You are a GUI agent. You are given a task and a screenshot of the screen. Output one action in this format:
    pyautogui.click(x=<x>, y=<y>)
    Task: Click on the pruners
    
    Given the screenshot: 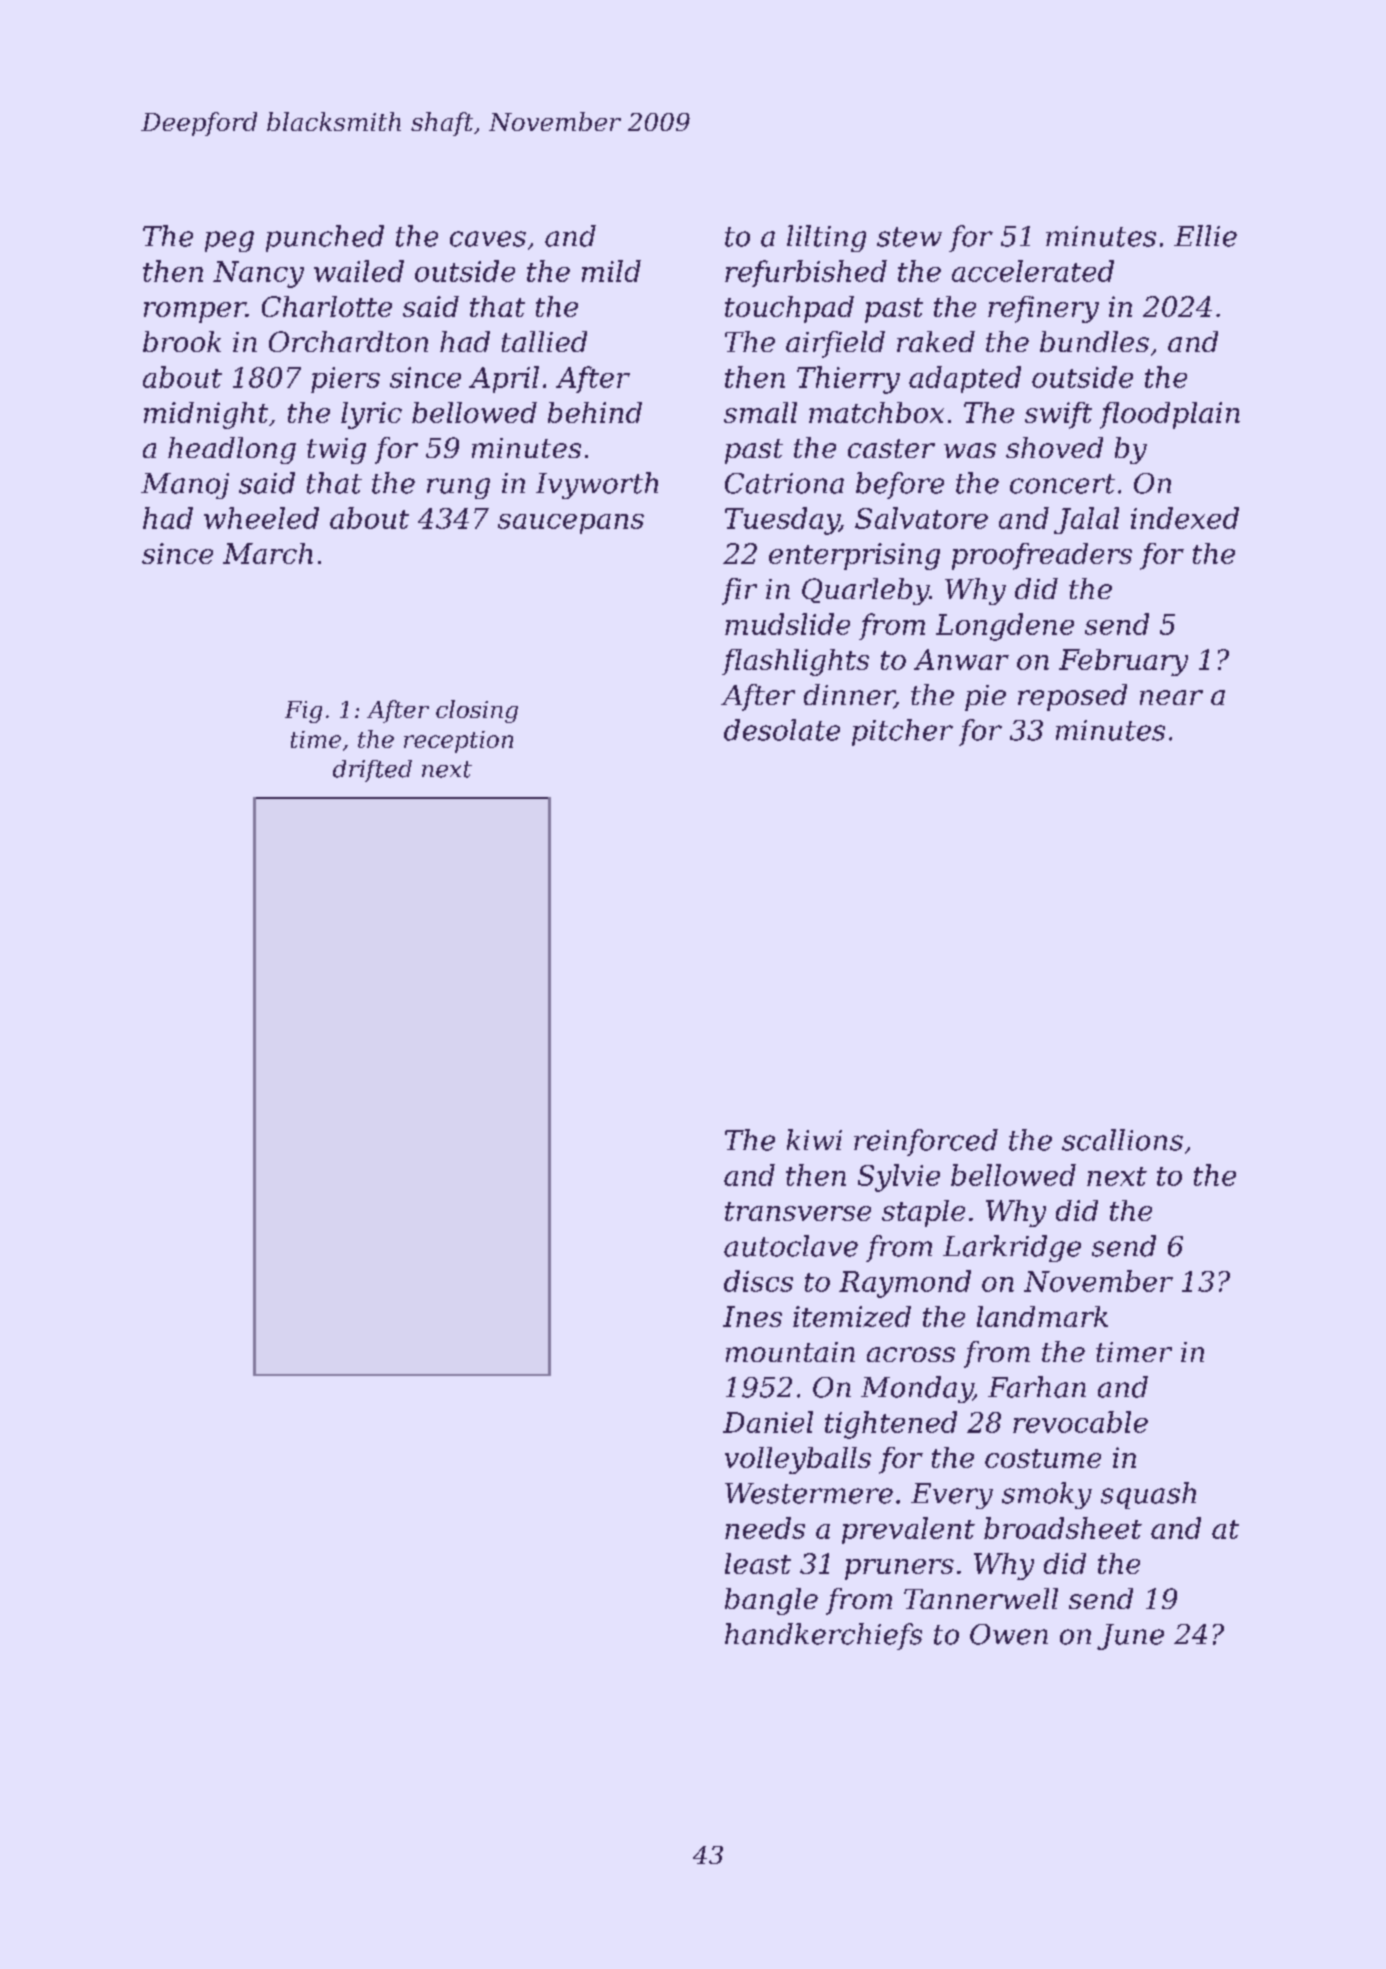 What is the action you would take?
    pyautogui.click(x=899, y=1569)
